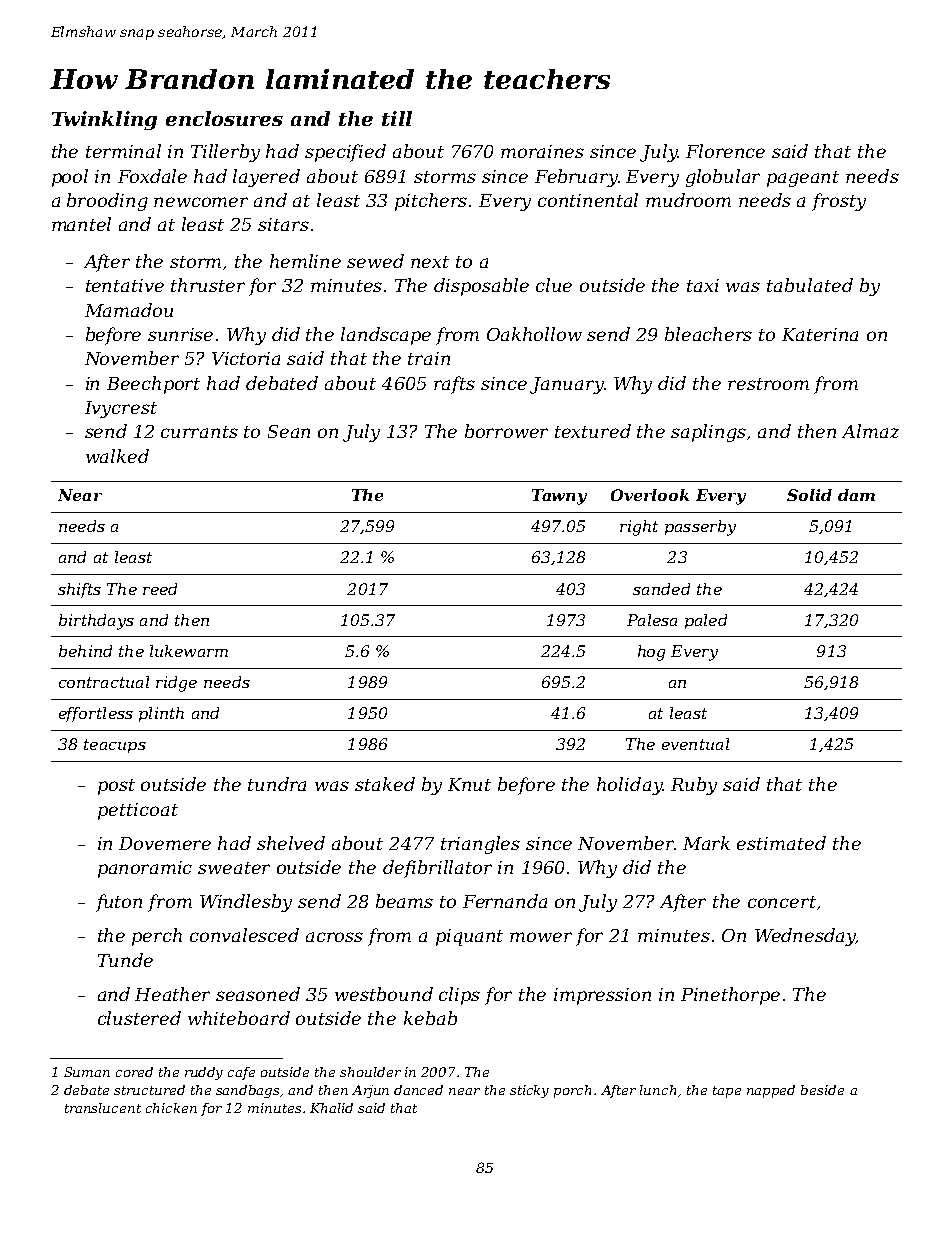  I want to click on pageant, so click(803, 179).
